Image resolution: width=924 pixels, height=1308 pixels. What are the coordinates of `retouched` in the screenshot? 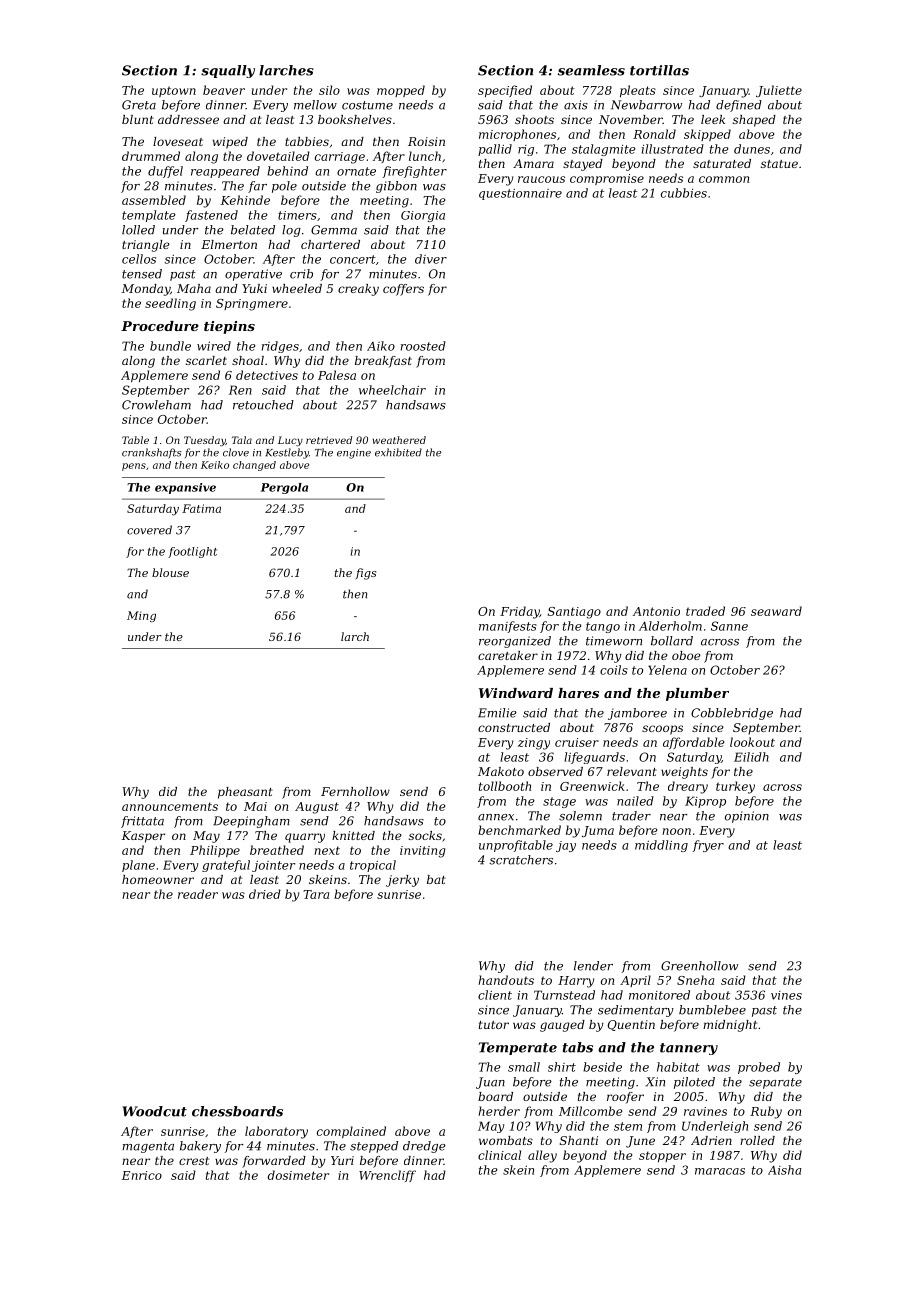 It's located at (263, 405).
